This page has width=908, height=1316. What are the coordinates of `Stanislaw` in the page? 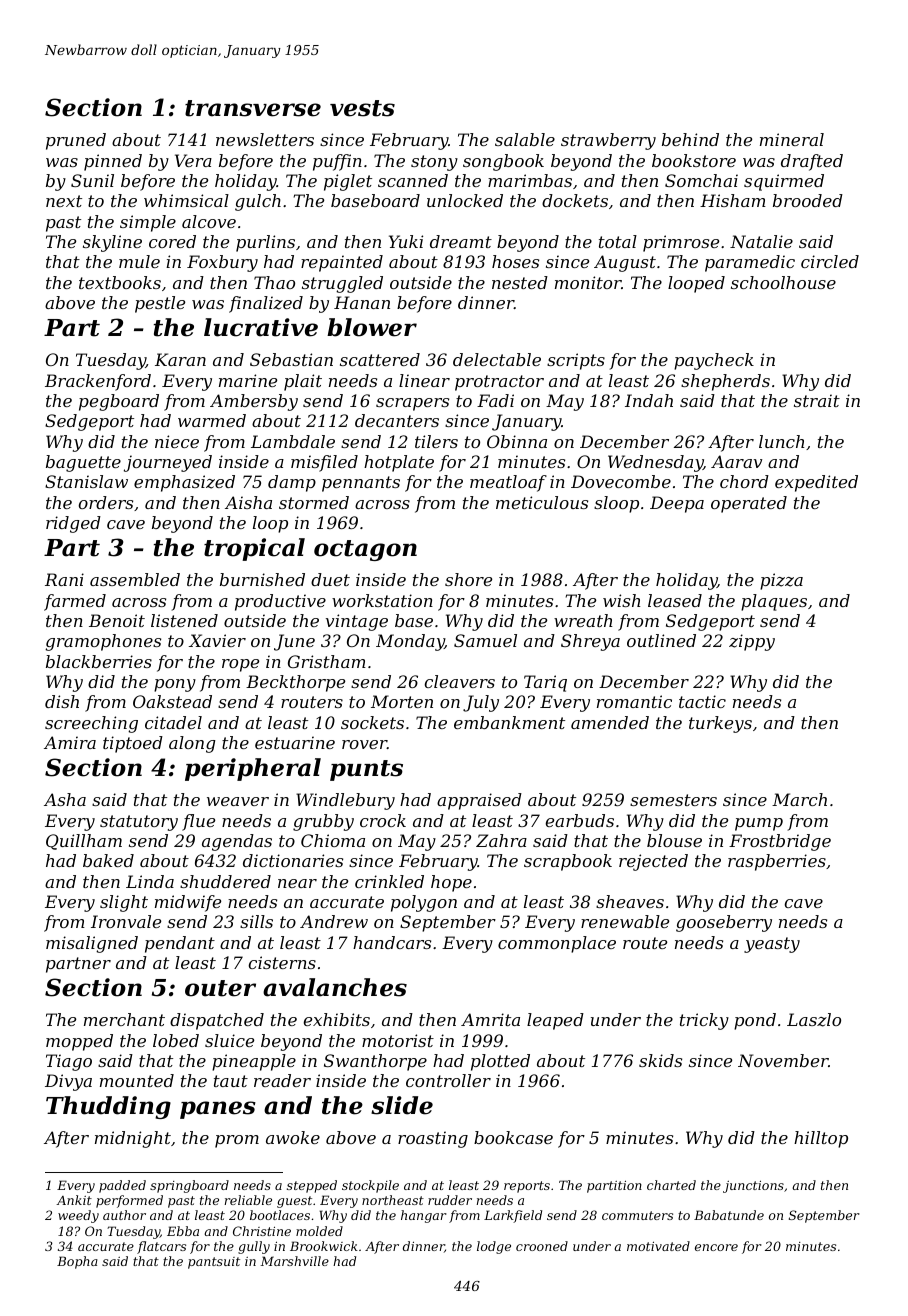 It's located at (86, 481).
